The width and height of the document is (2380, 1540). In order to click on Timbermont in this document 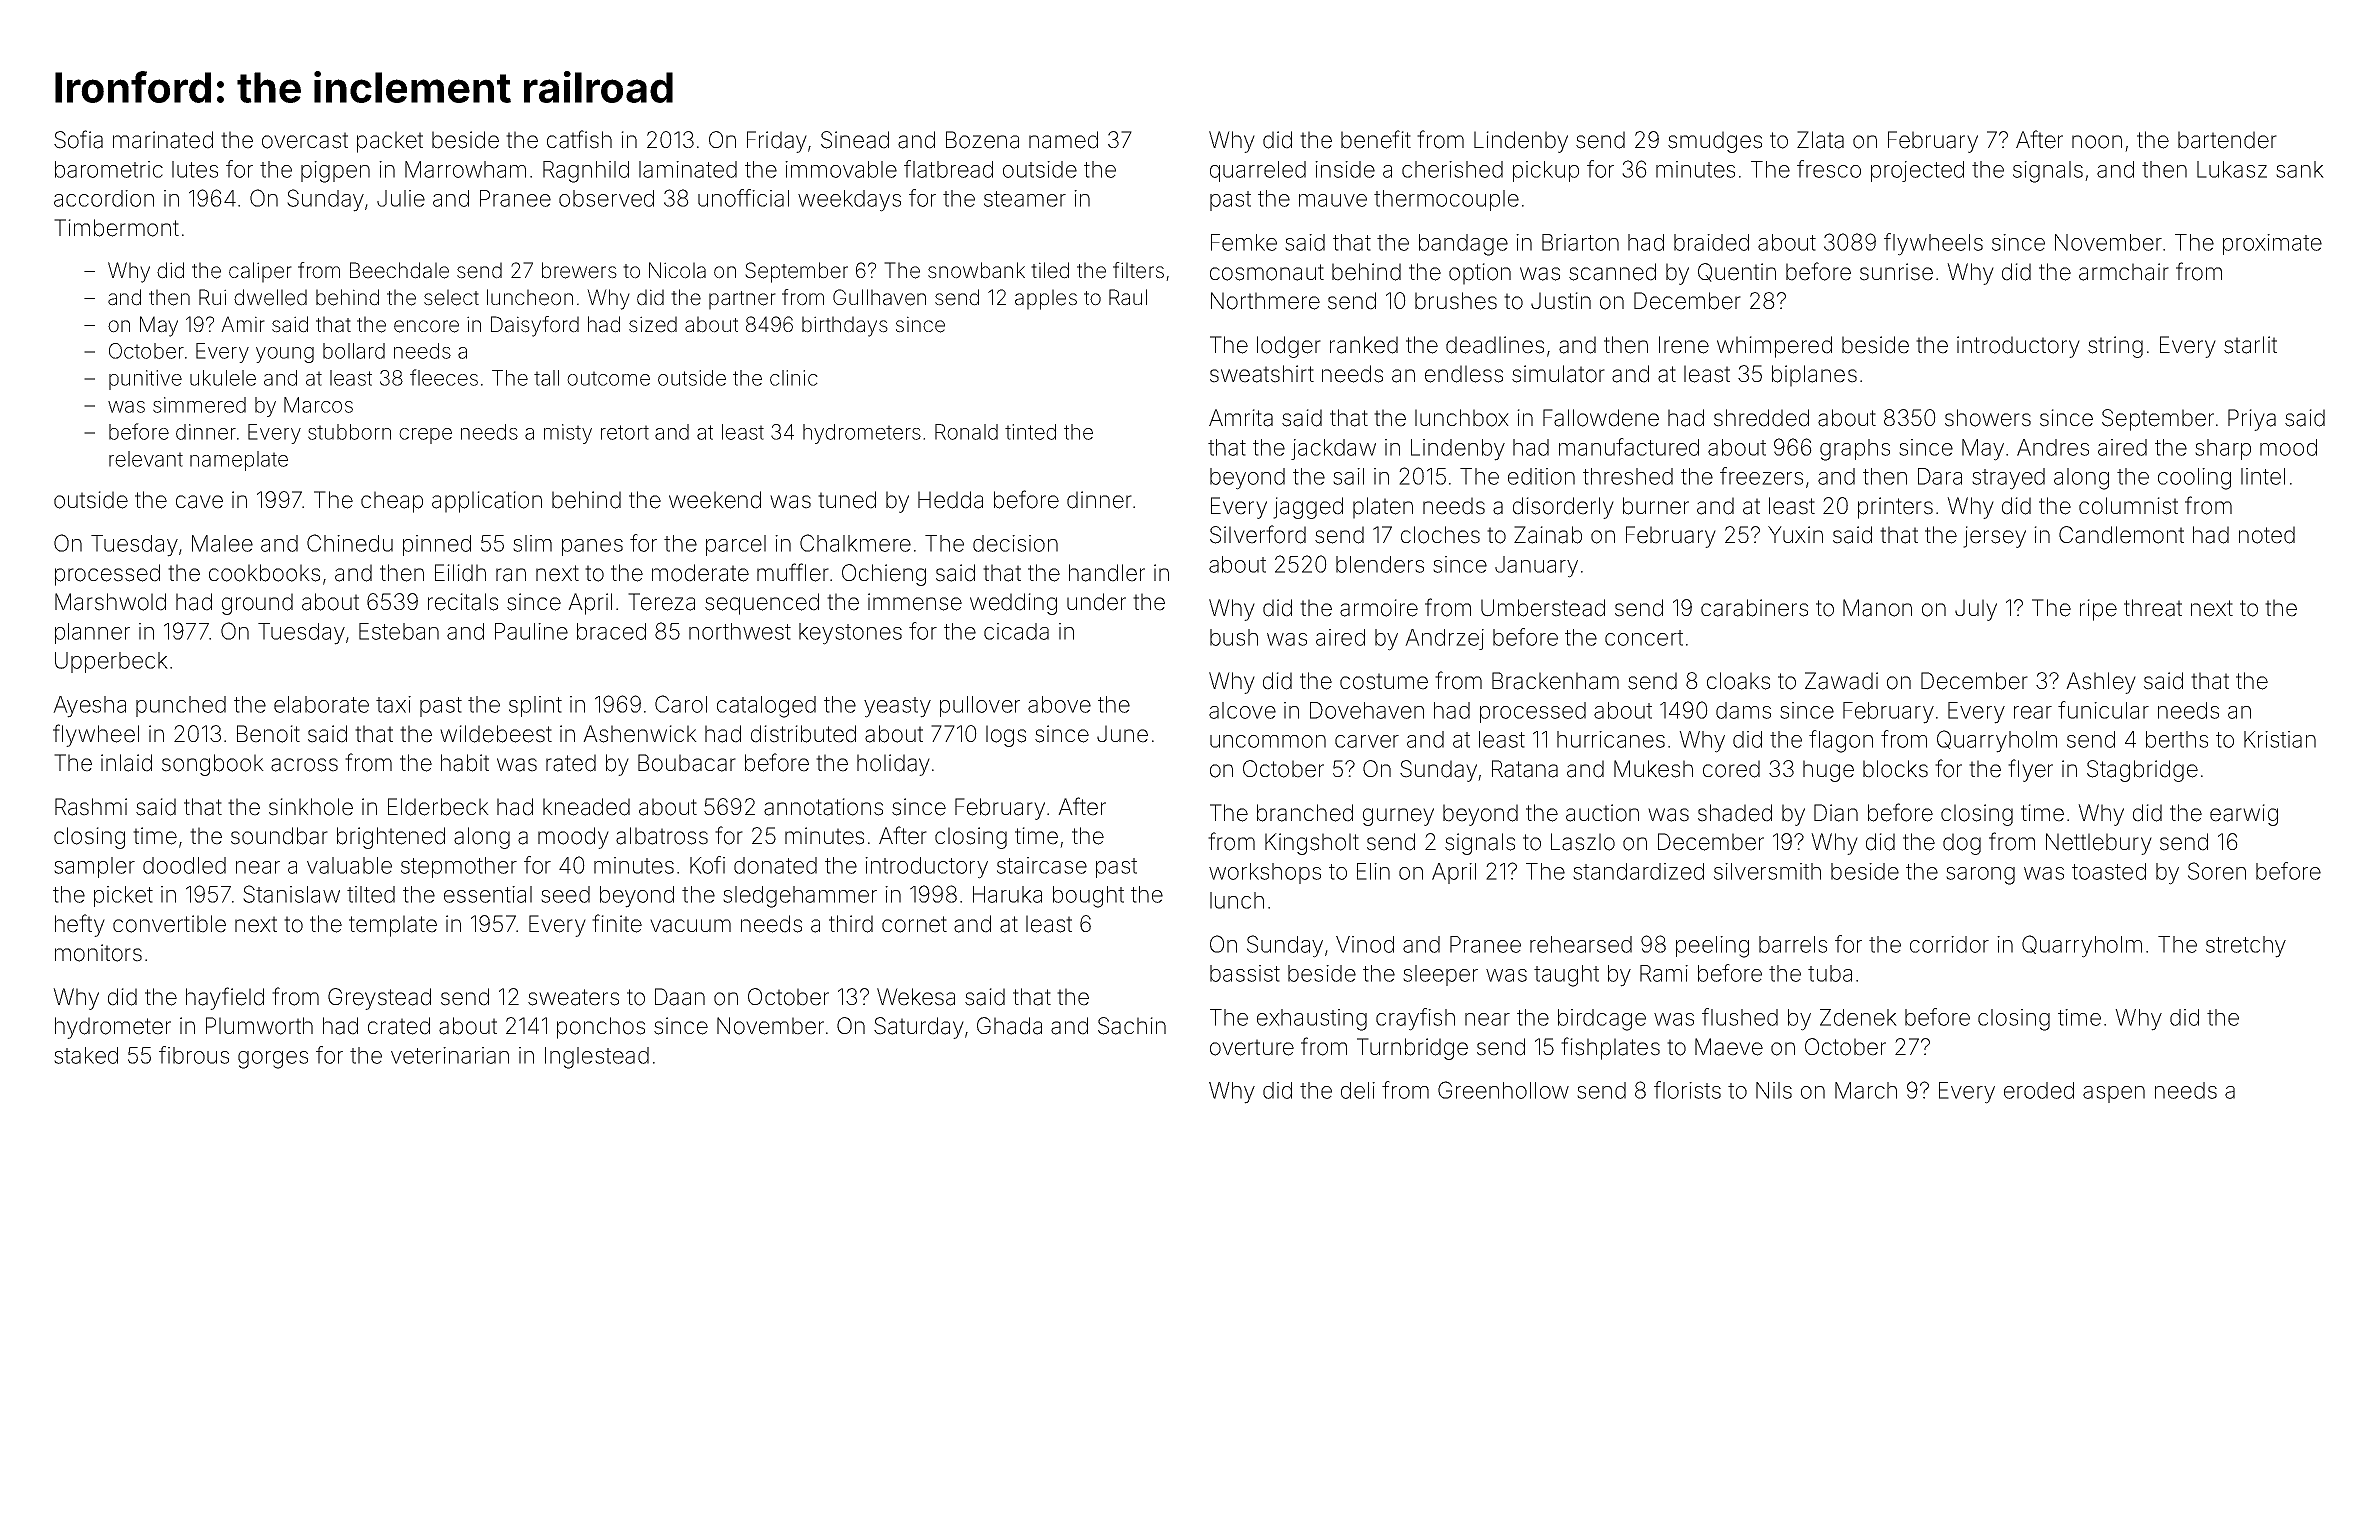, I will do `click(116, 228)`.
